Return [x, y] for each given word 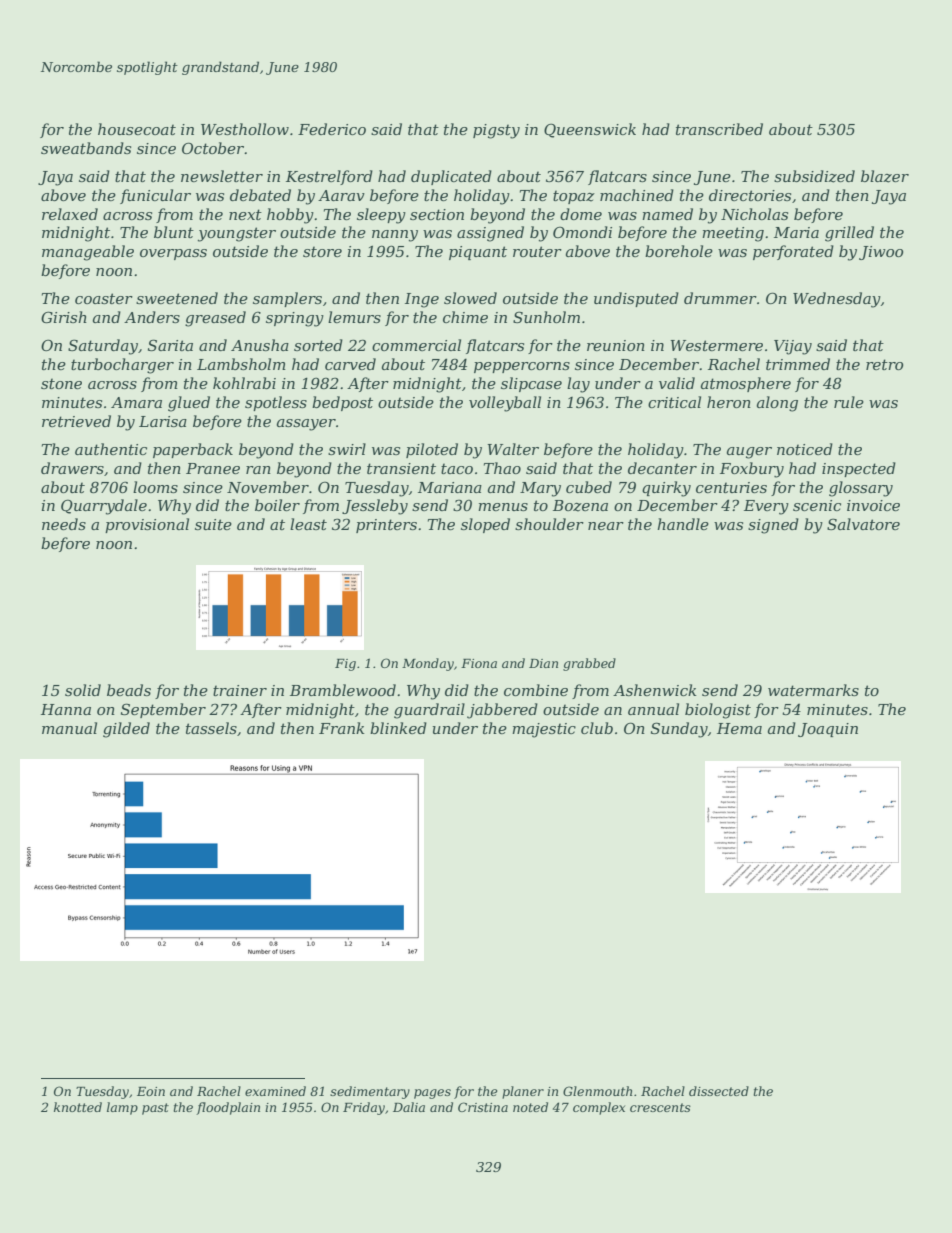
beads [129, 690]
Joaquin [828, 730]
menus [503, 507]
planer [523, 1092]
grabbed [589, 664]
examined [275, 1091]
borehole [679, 251]
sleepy [381, 216]
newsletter [222, 176]
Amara [136, 402]
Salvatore [863, 524]
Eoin [151, 1091]
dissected [719, 1091]
